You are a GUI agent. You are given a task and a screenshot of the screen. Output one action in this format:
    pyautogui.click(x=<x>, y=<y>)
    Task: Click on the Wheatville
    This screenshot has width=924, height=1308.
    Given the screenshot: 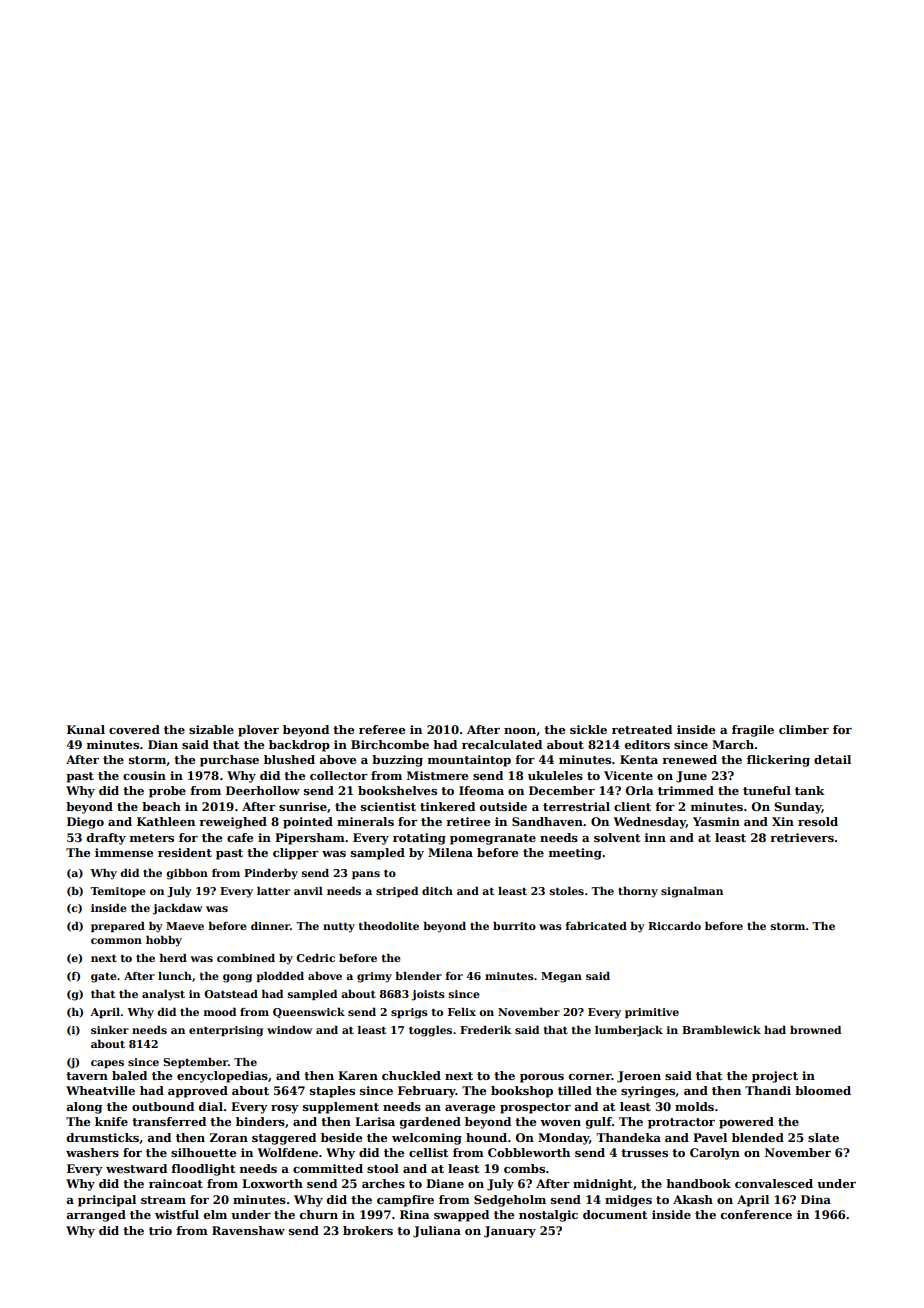 What is the action you would take?
    pyautogui.click(x=100, y=1090)
